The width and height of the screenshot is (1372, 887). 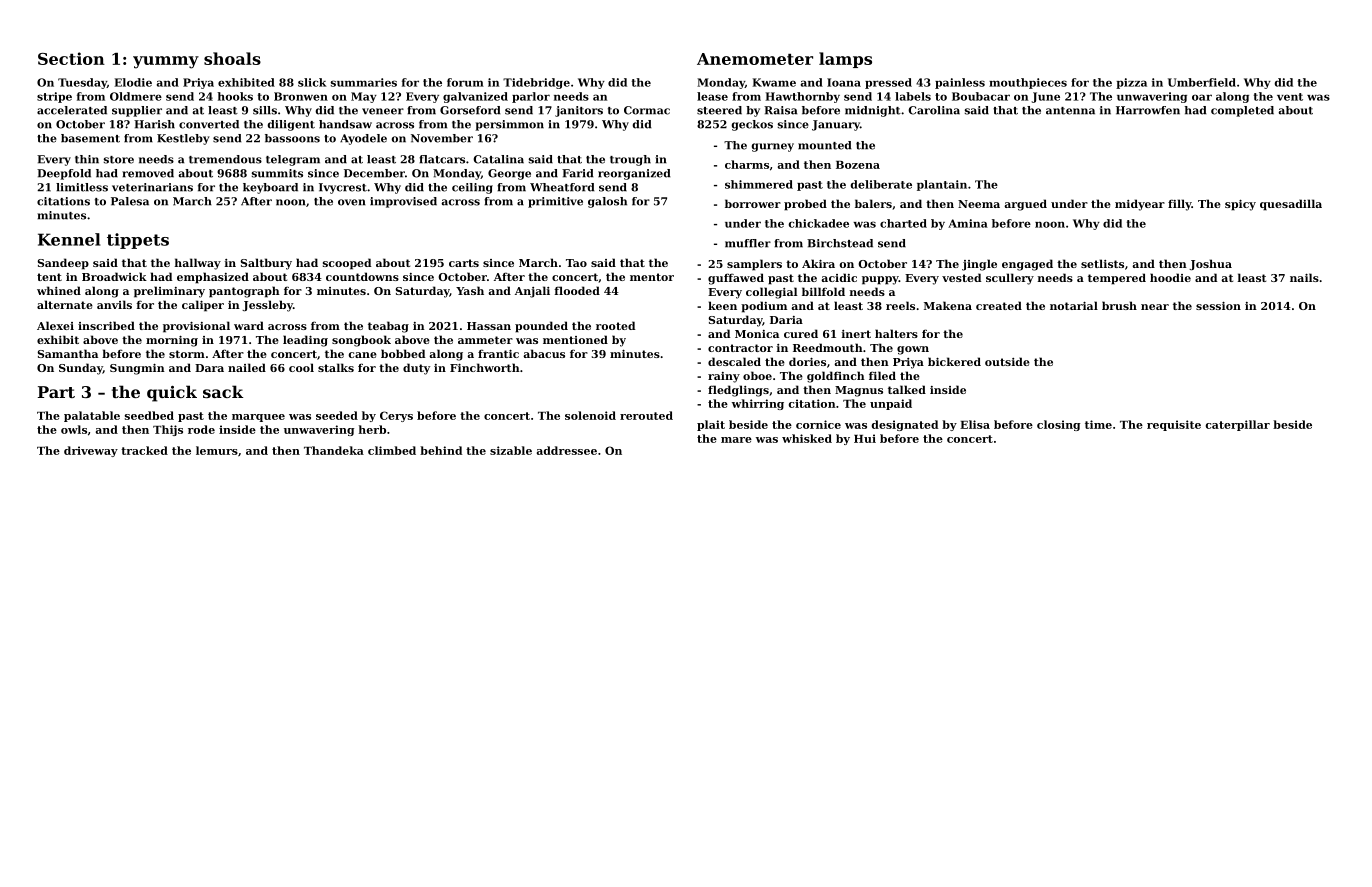 What do you see at coordinates (364, 97) in the screenshot?
I see `May` at bounding box center [364, 97].
